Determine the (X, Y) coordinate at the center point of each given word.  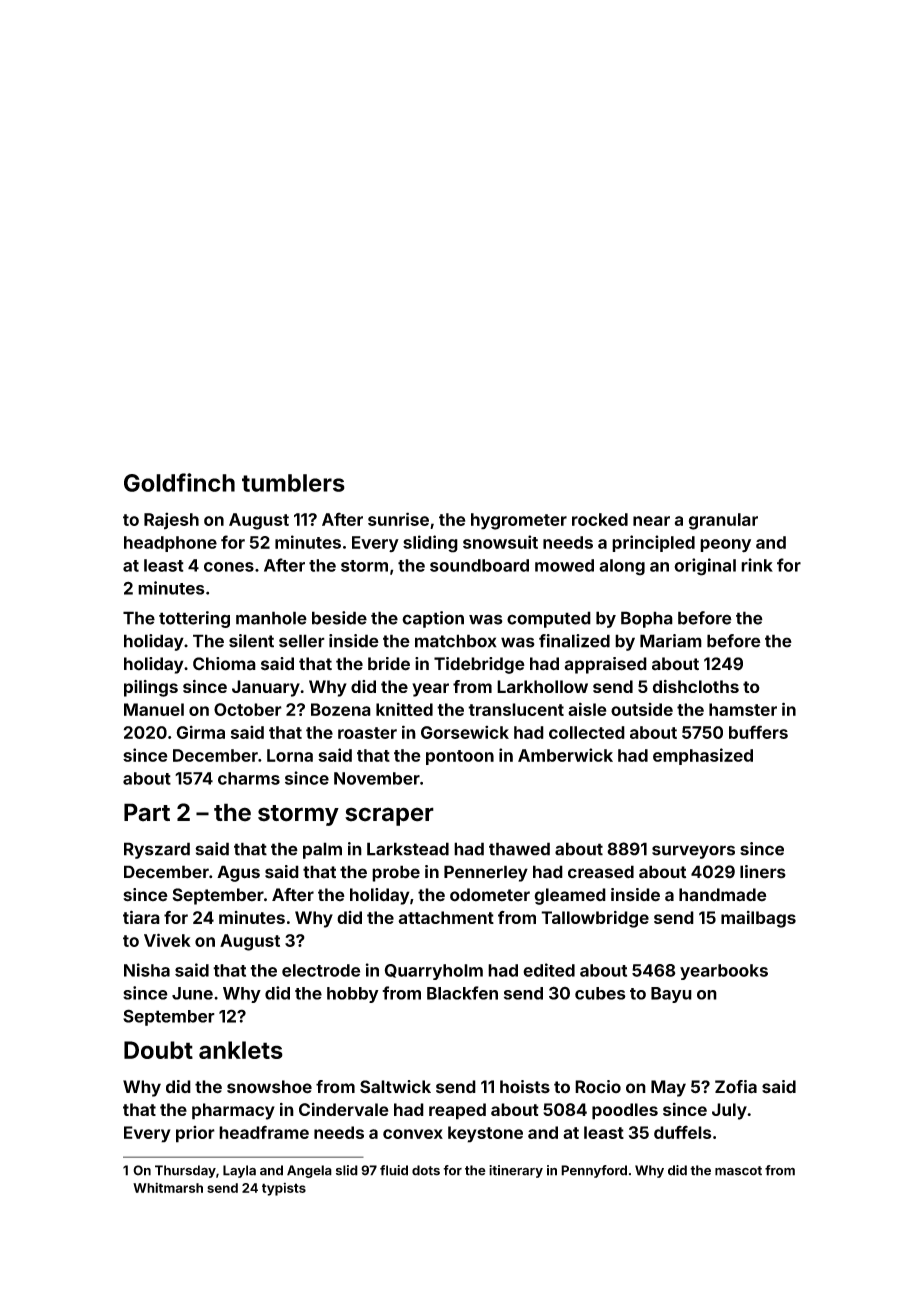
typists (284, 1189)
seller (302, 641)
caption (433, 619)
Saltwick (395, 1087)
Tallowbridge (595, 919)
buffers (758, 732)
